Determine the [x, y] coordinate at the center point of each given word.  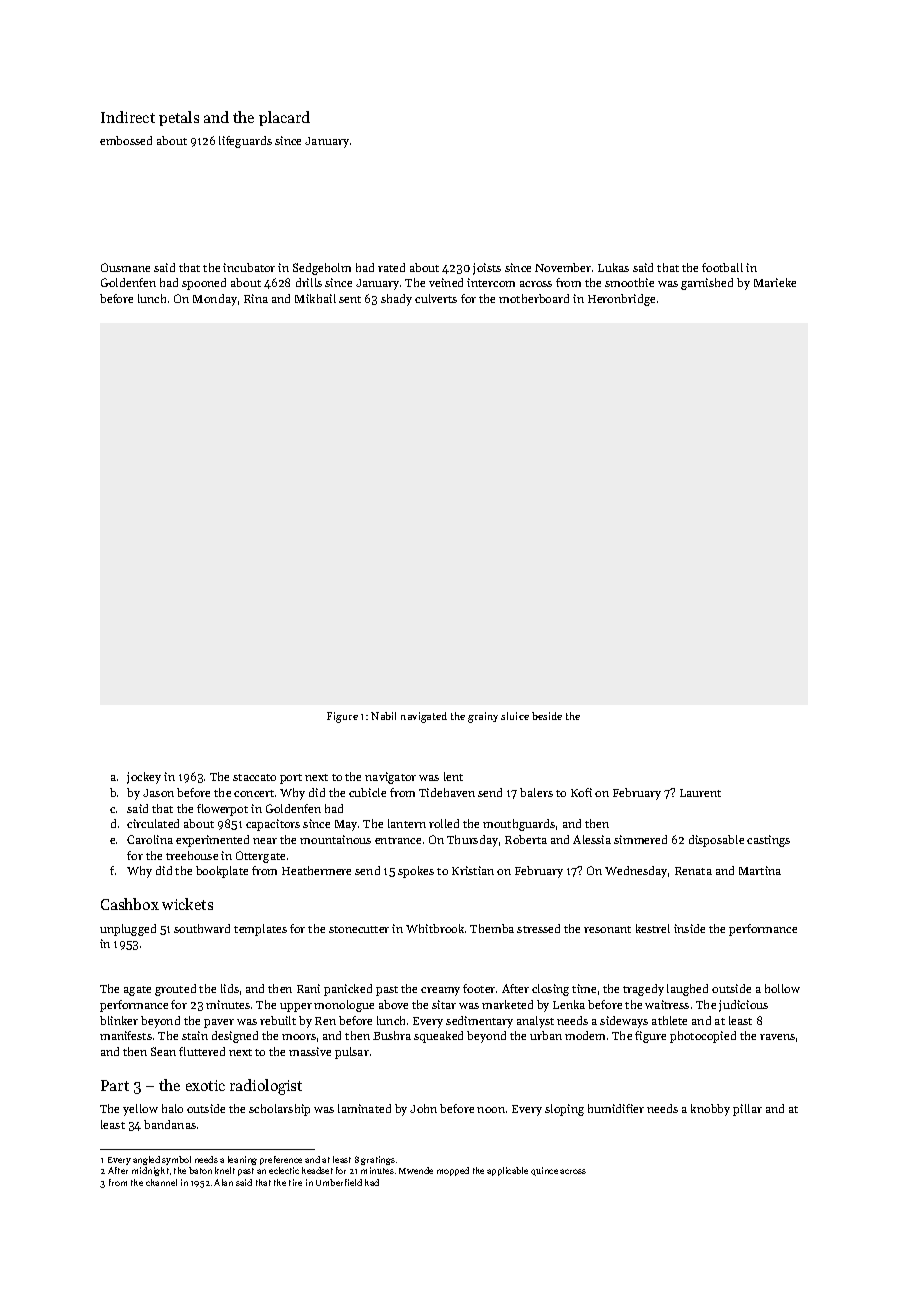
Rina [256, 298]
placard [284, 118]
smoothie [629, 282]
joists [487, 269]
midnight [150, 1171]
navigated [424, 717]
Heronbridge [621, 300]
